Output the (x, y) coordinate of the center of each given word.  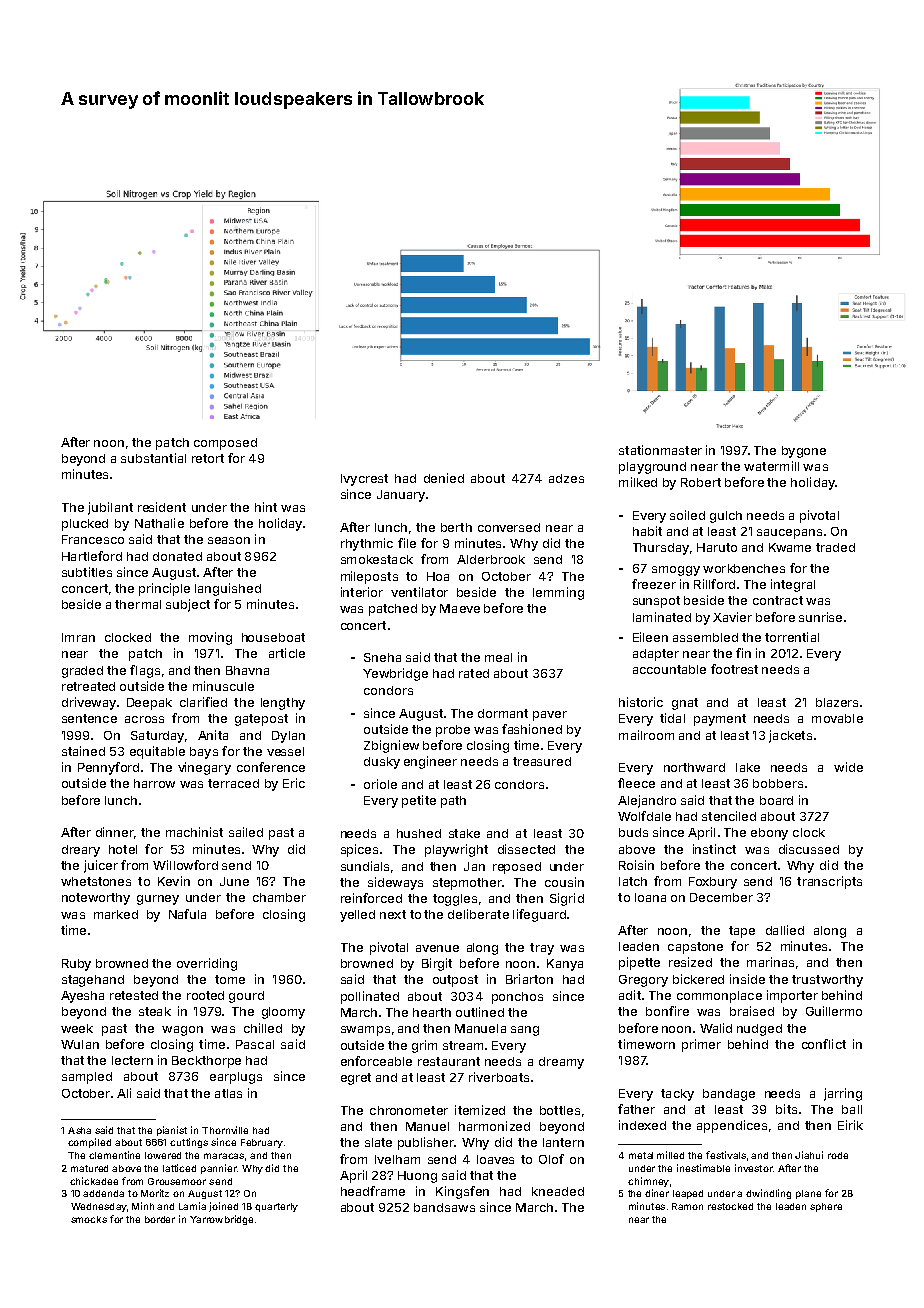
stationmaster (660, 450)
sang (525, 1031)
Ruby (76, 965)
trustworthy (827, 981)
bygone (804, 452)
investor (754, 1168)
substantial (153, 458)
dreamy (561, 1063)
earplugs (236, 1078)
